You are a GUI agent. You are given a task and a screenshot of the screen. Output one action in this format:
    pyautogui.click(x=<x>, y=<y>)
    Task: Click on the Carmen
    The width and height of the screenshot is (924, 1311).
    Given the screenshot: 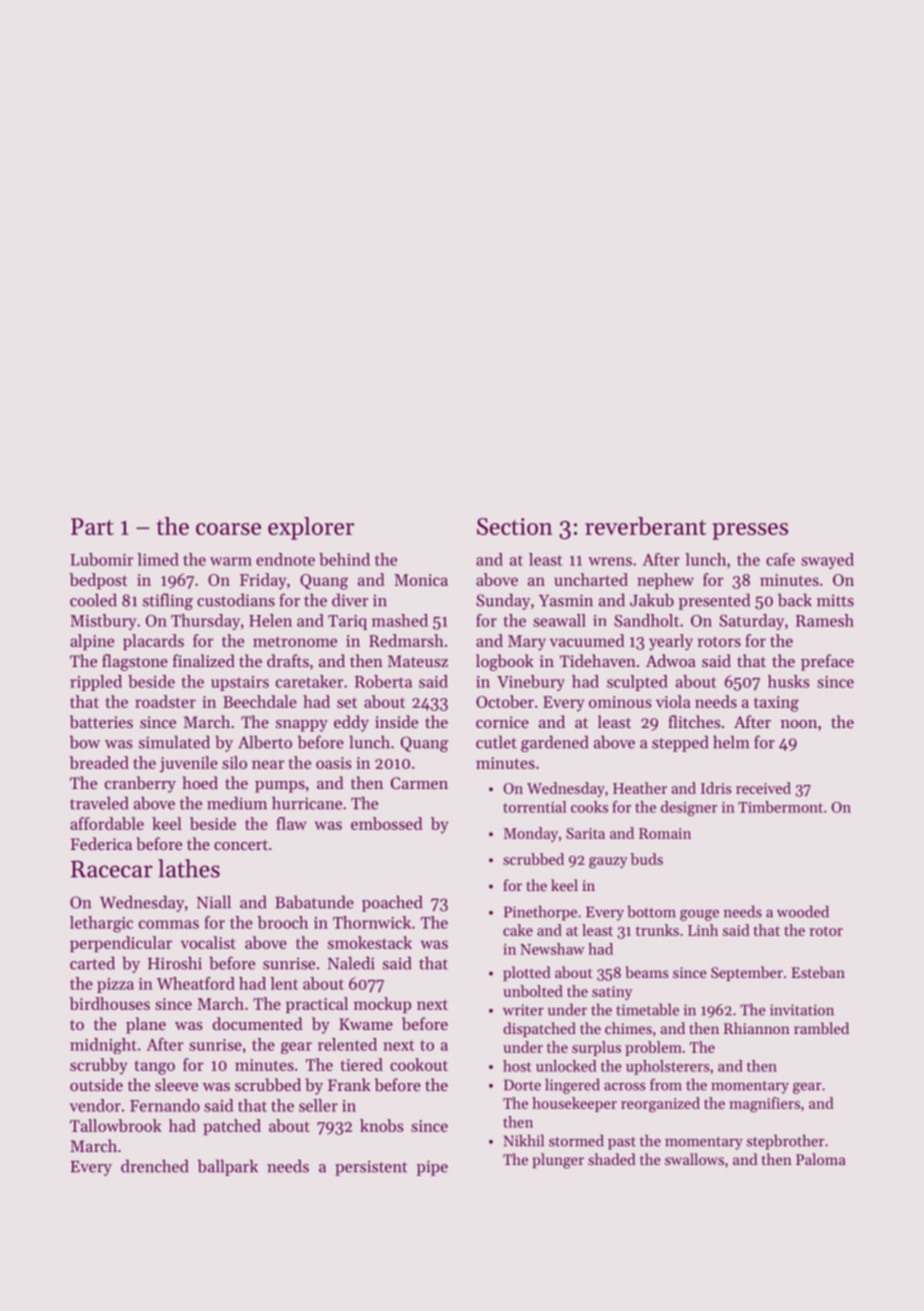 What is the action you would take?
    pyautogui.click(x=419, y=783)
